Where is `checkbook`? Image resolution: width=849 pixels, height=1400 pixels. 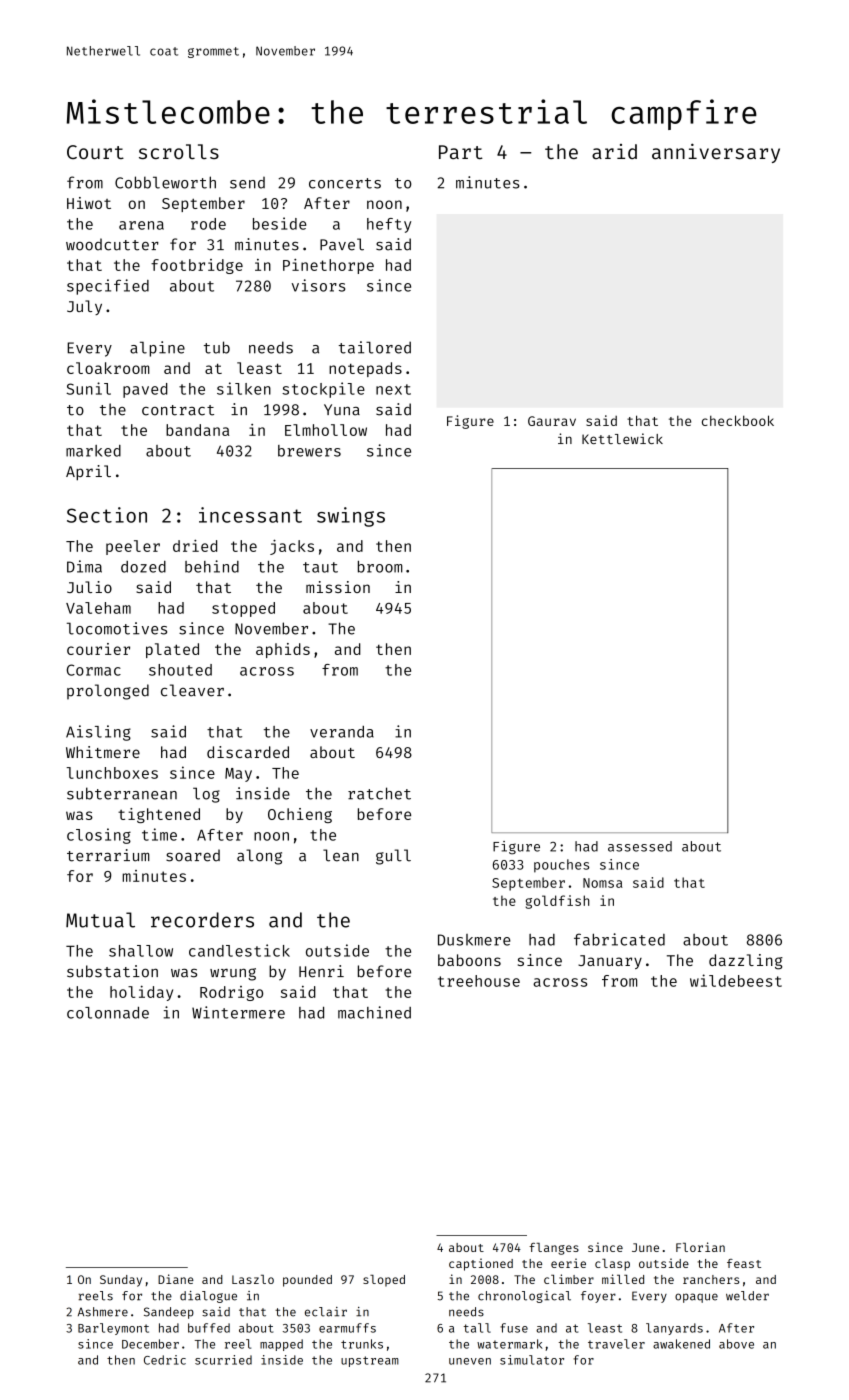 checkbook is located at coordinates (738, 420).
